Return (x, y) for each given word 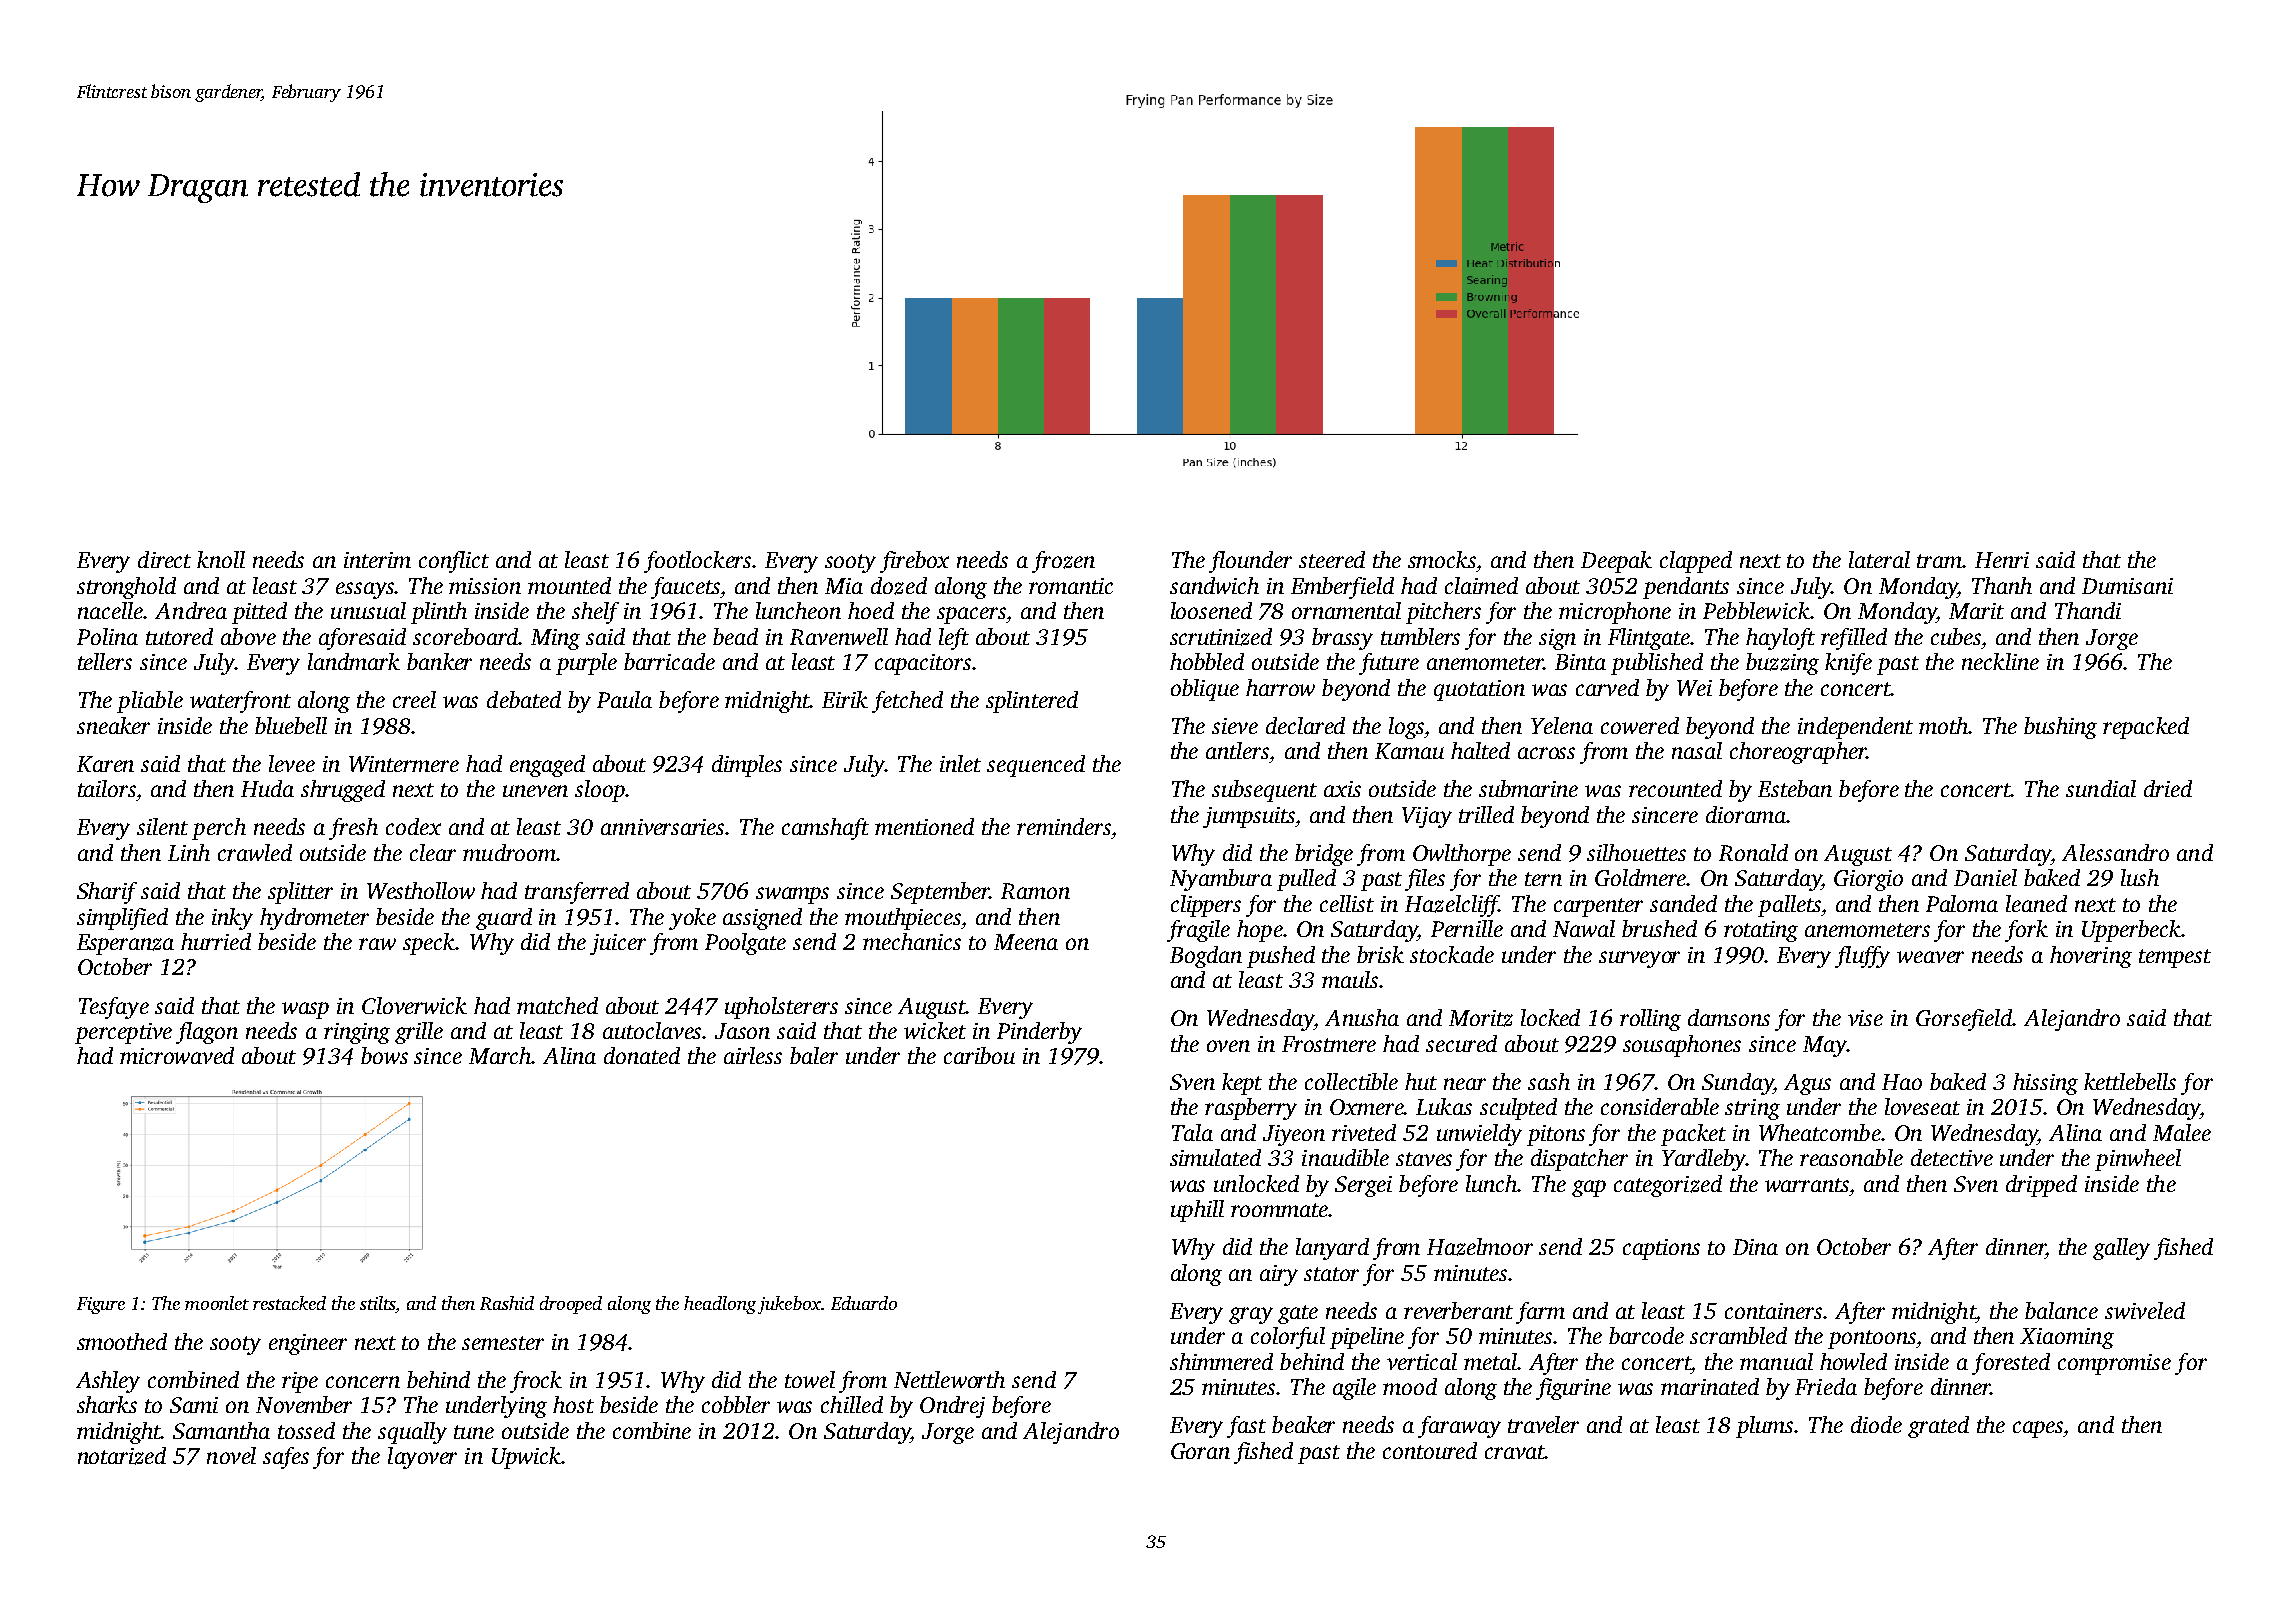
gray (1251, 1315)
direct (164, 559)
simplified (122, 919)
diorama (1746, 814)
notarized (122, 1456)
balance (2061, 1310)
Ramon (1035, 891)
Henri (2002, 560)
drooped (571, 1305)
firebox (914, 562)
